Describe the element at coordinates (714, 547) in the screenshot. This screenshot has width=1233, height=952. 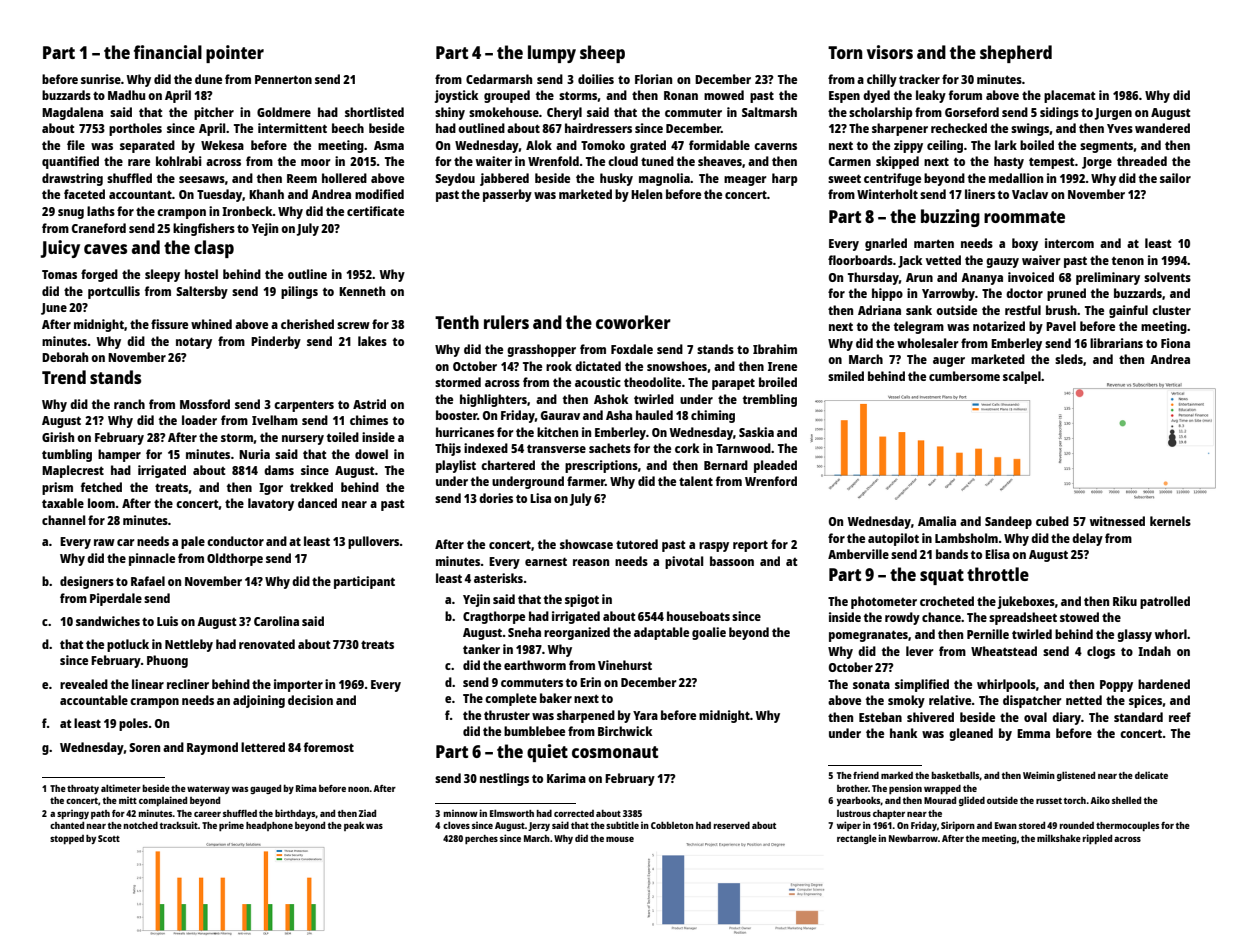
I see `raspy` at that location.
